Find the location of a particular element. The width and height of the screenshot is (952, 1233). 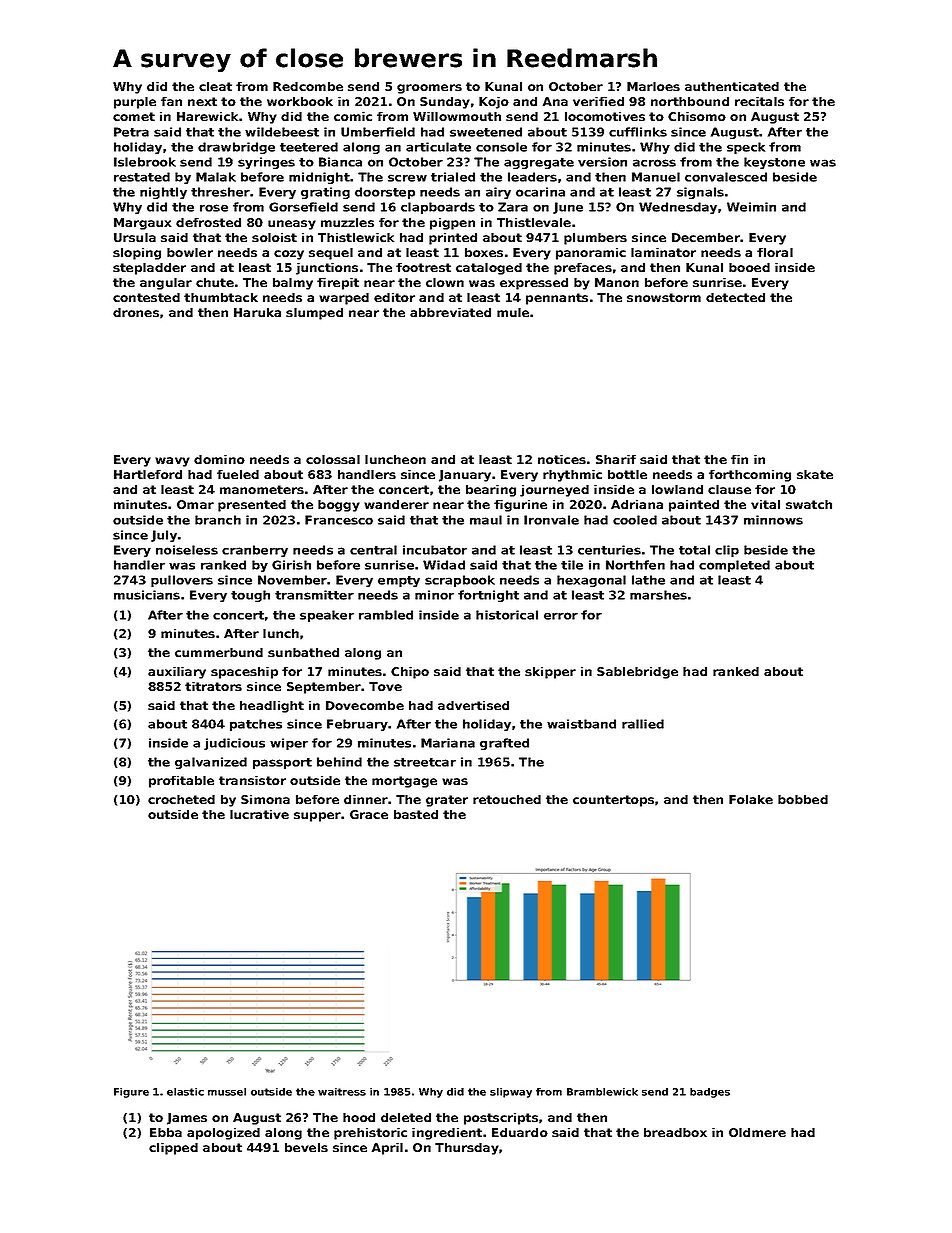

northbound is located at coordinates (690, 101).
